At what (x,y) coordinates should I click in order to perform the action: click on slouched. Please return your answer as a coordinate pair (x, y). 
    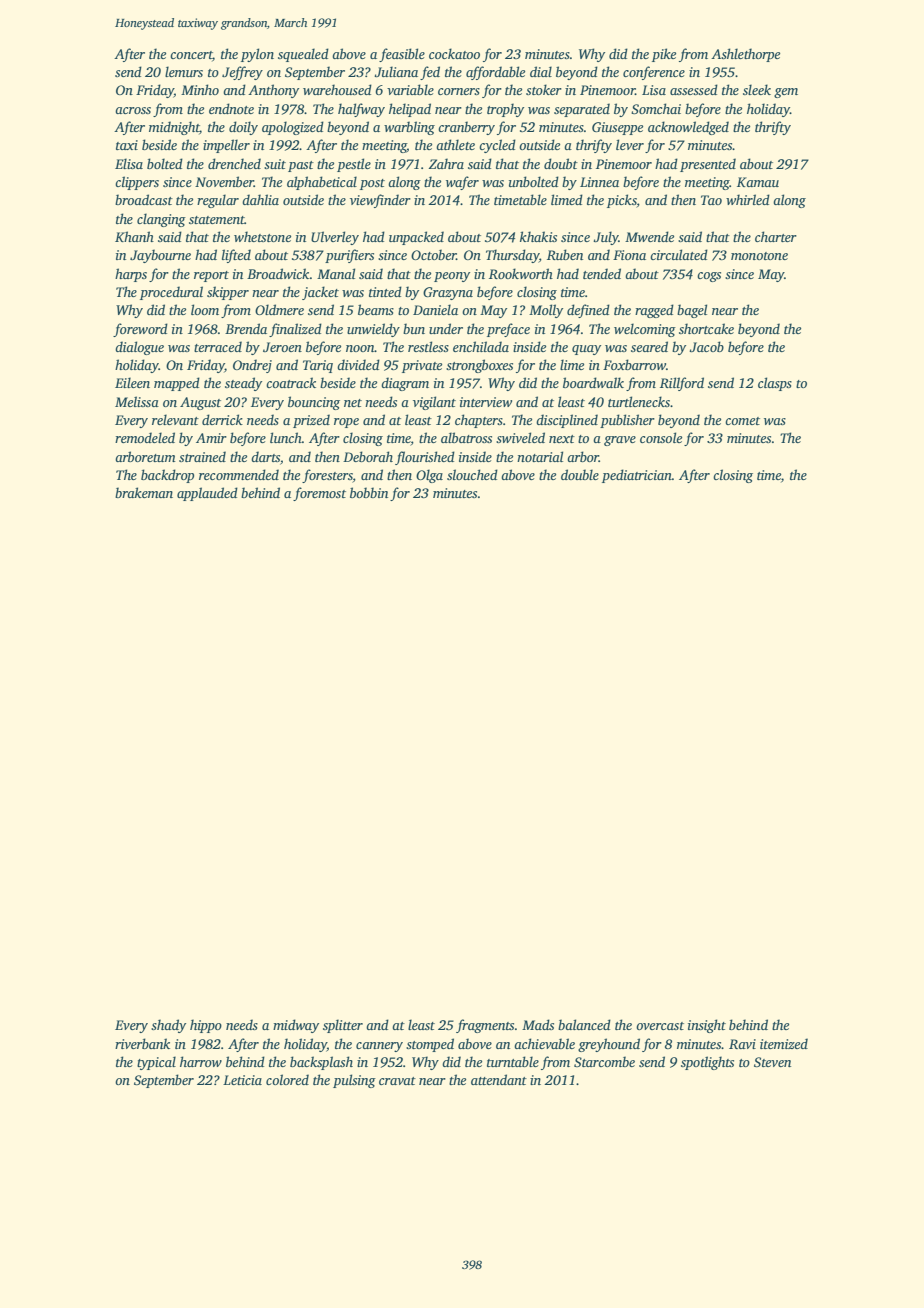
    Looking at the image, I should click on (472, 474).
